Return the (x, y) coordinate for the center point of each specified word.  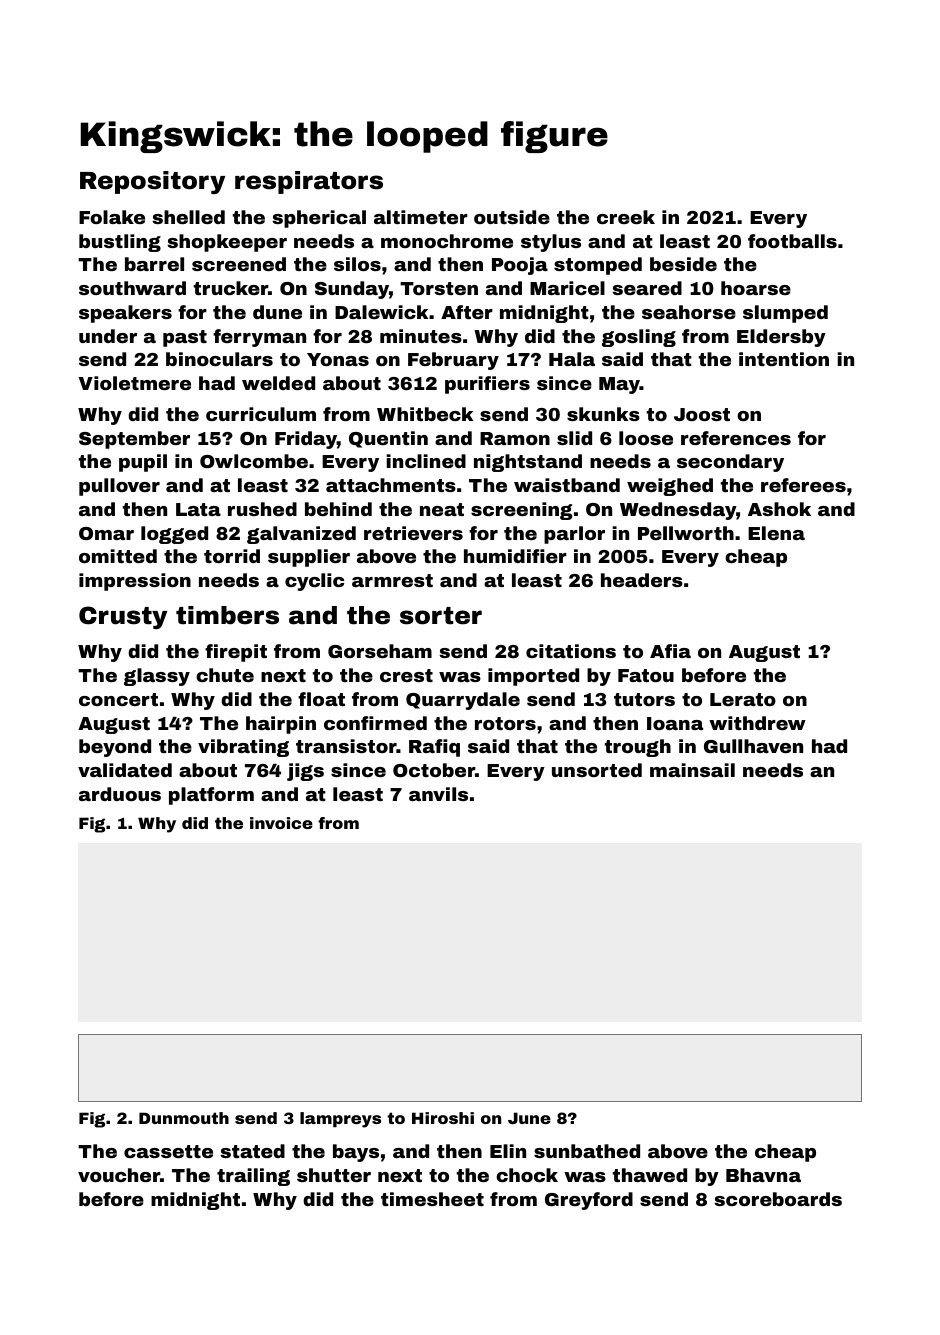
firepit (236, 653)
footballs (792, 241)
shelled (188, 217)
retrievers (413, 533)
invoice (281, 823)
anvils (438, 794)
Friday (306, 440)
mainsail (692, 770)
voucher (119, 1175)
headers (642, 580)
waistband (567, 485)
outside (512, 217)
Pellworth (686, 533)
